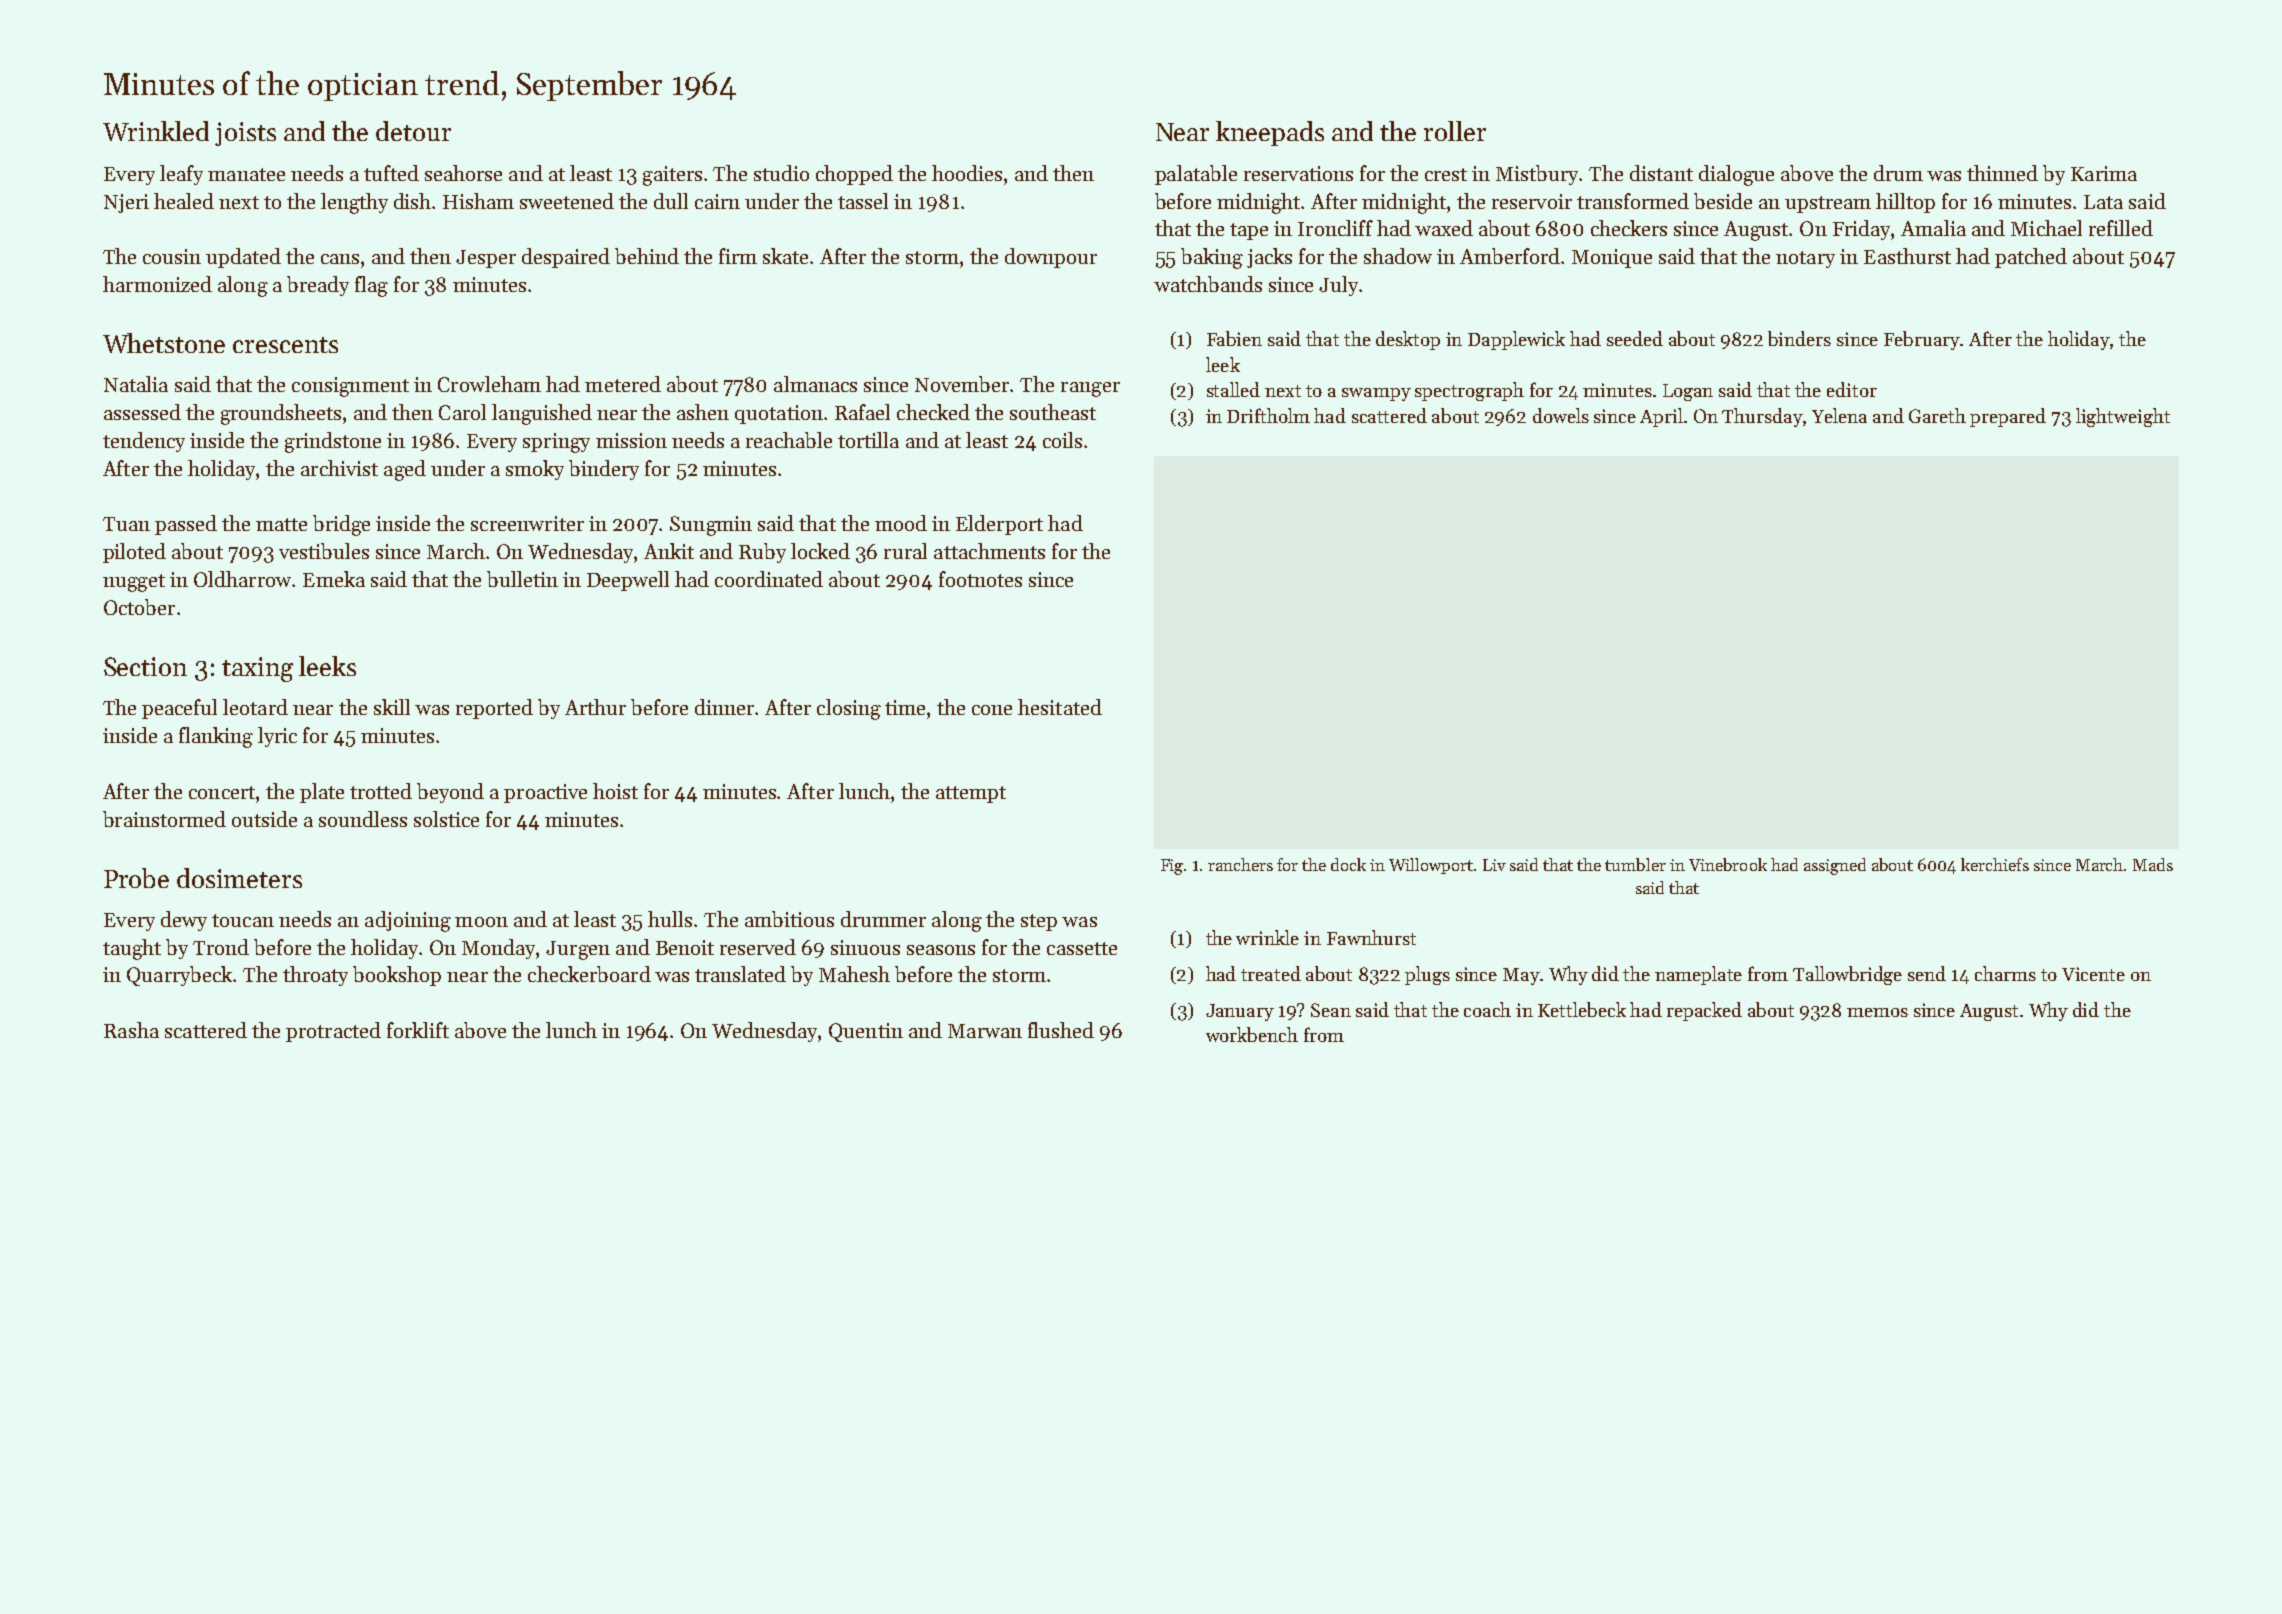 This image has height=1614, width=2282. What do you see at coordinates (2153, 864) in the image?
I see `Mads` at bounding box center [2153, 864].
